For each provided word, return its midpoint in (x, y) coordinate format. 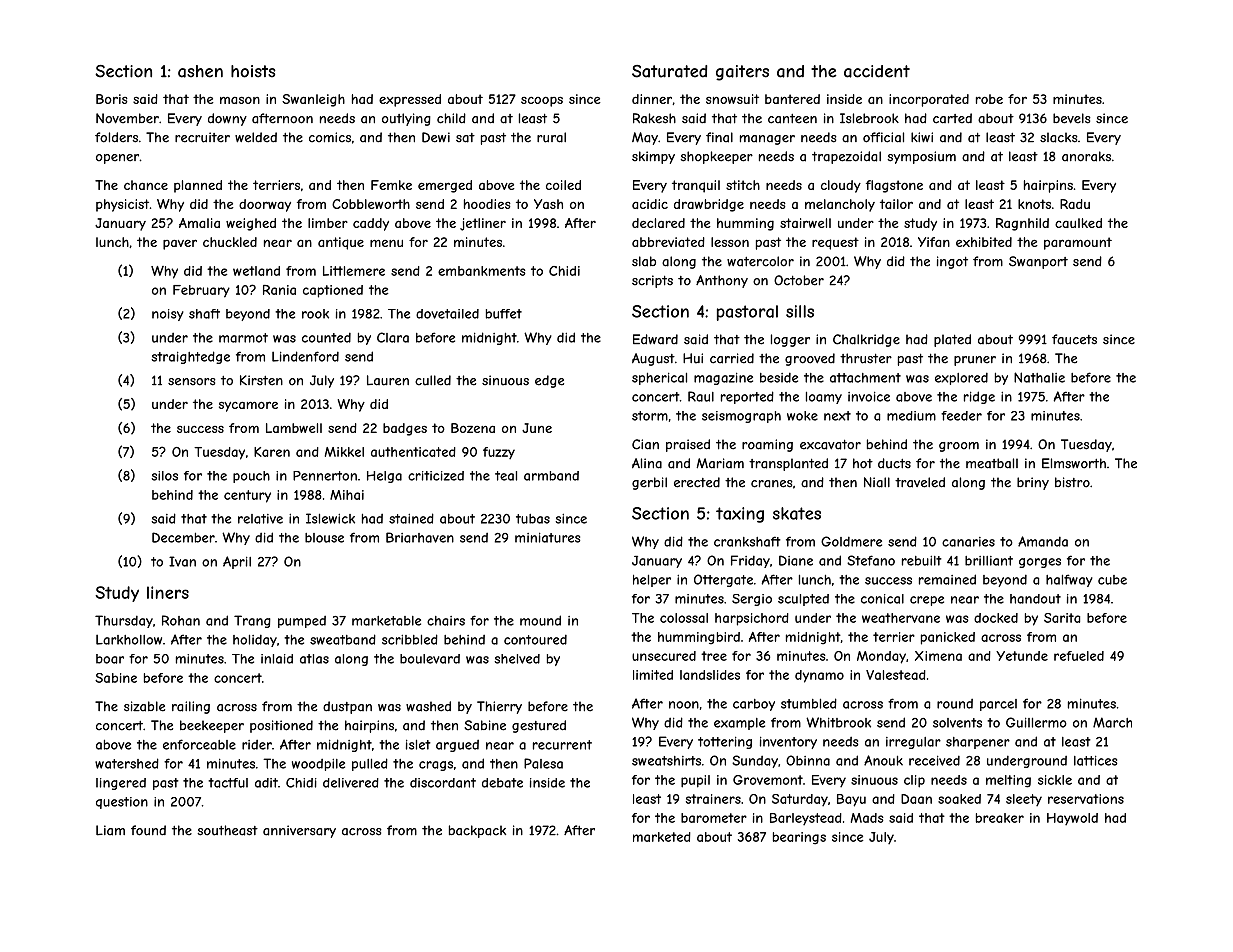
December (183, 537)
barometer (714, 818)
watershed (127, 763)
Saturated (669, 71)
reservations (1086, 799)
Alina (647, 463)
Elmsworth (1074, 463)
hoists (253, 71)
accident (877, 71)
